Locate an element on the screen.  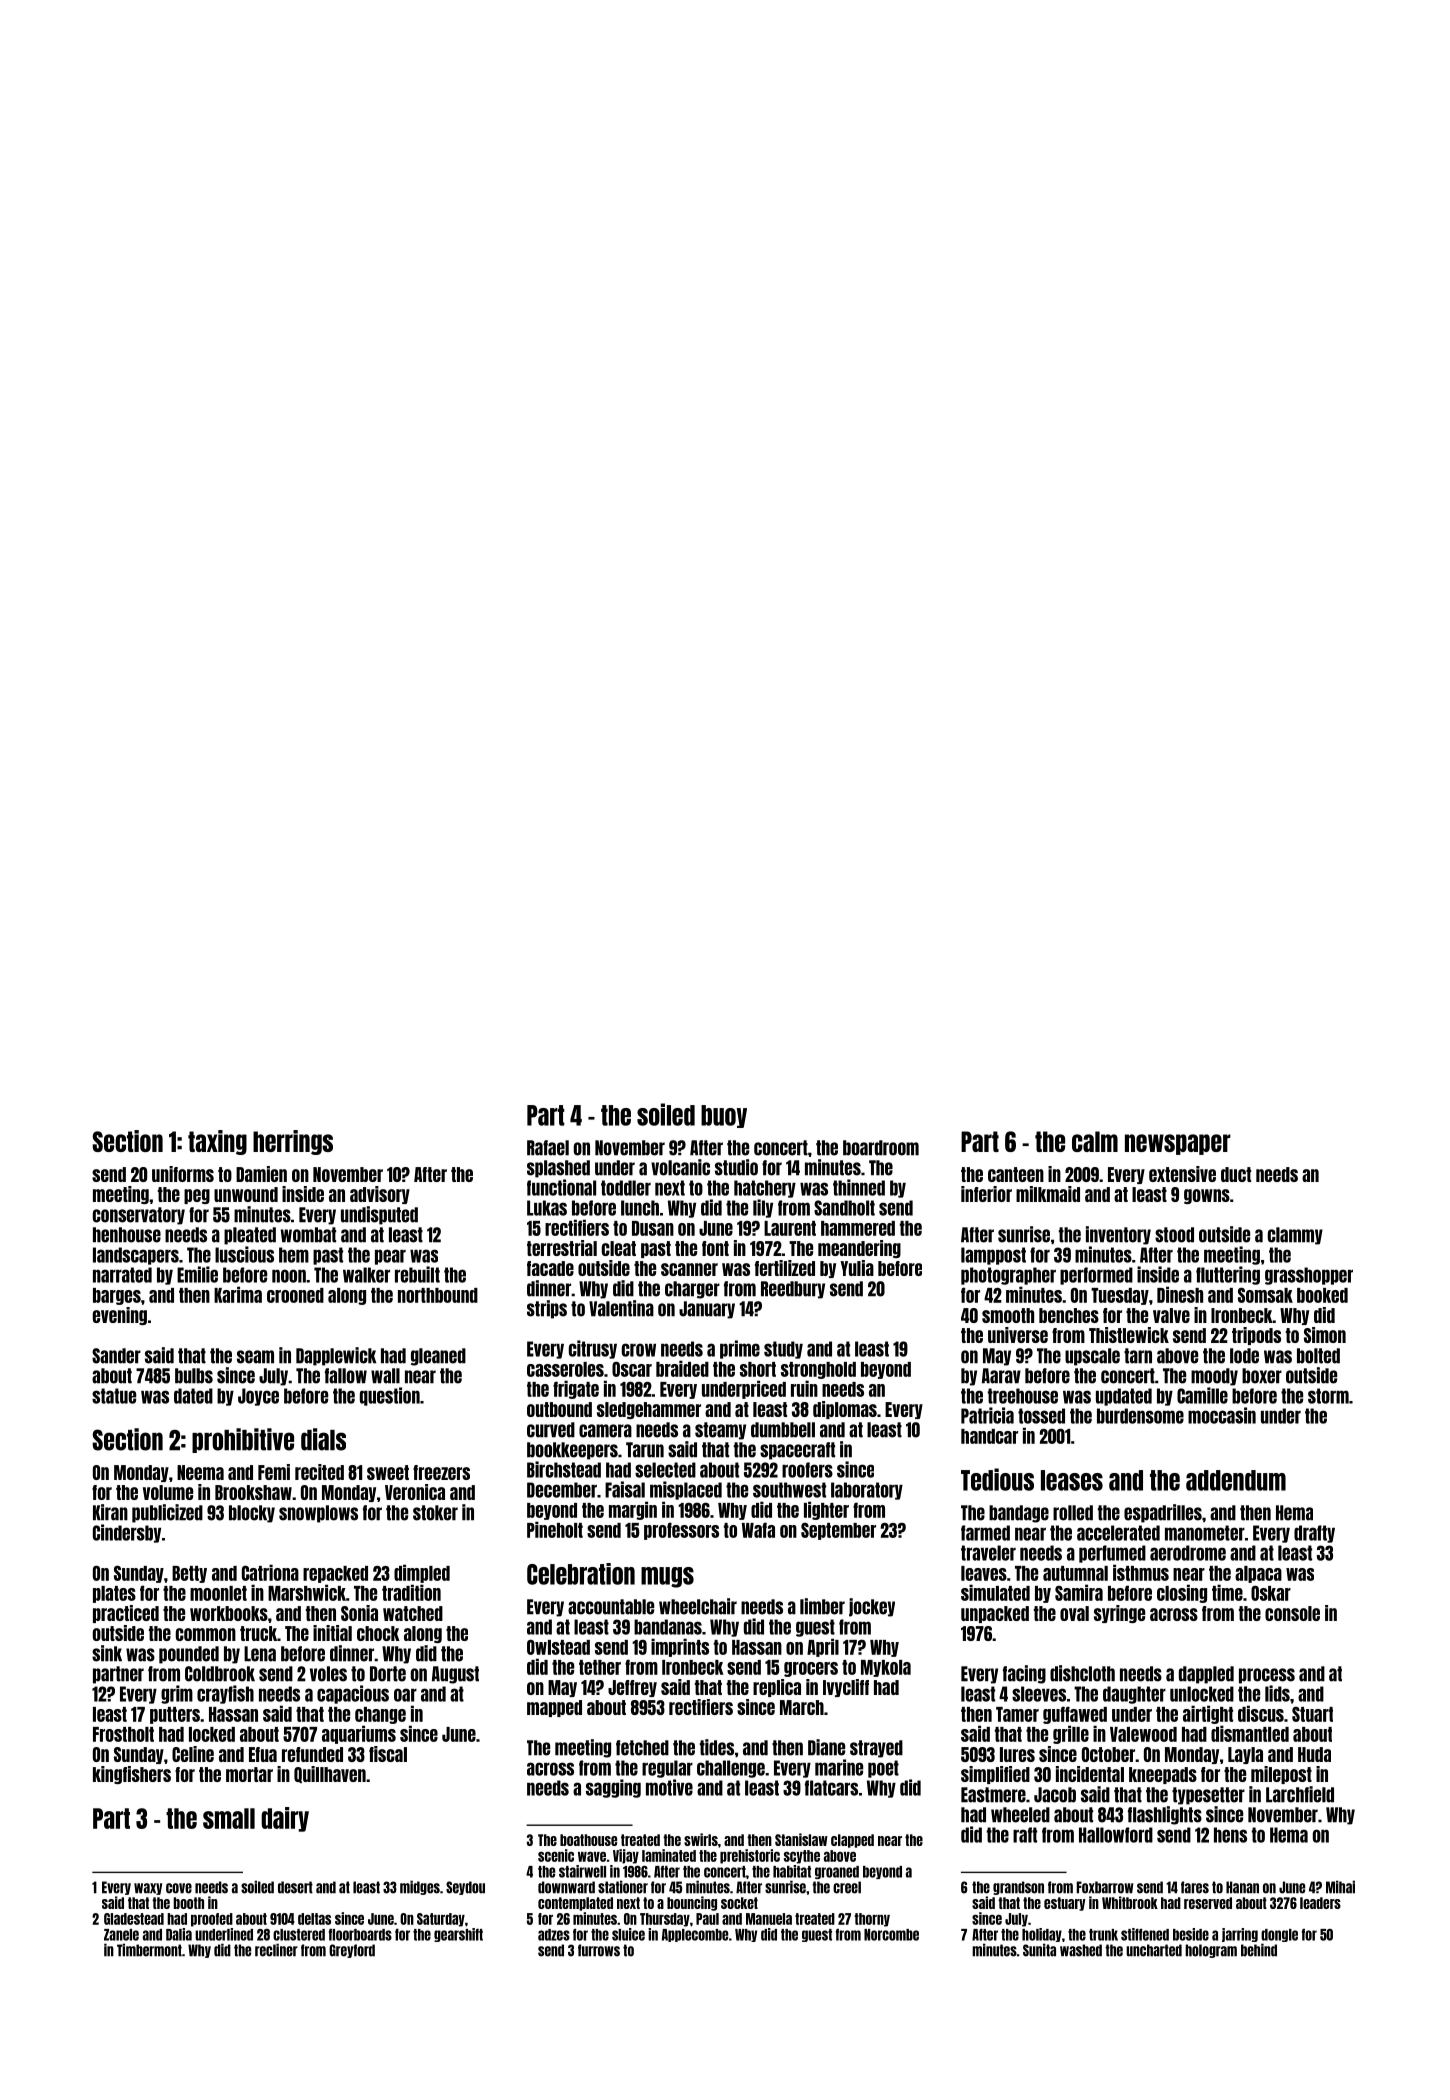
lamppost is located at coordinates (993, 1256).
